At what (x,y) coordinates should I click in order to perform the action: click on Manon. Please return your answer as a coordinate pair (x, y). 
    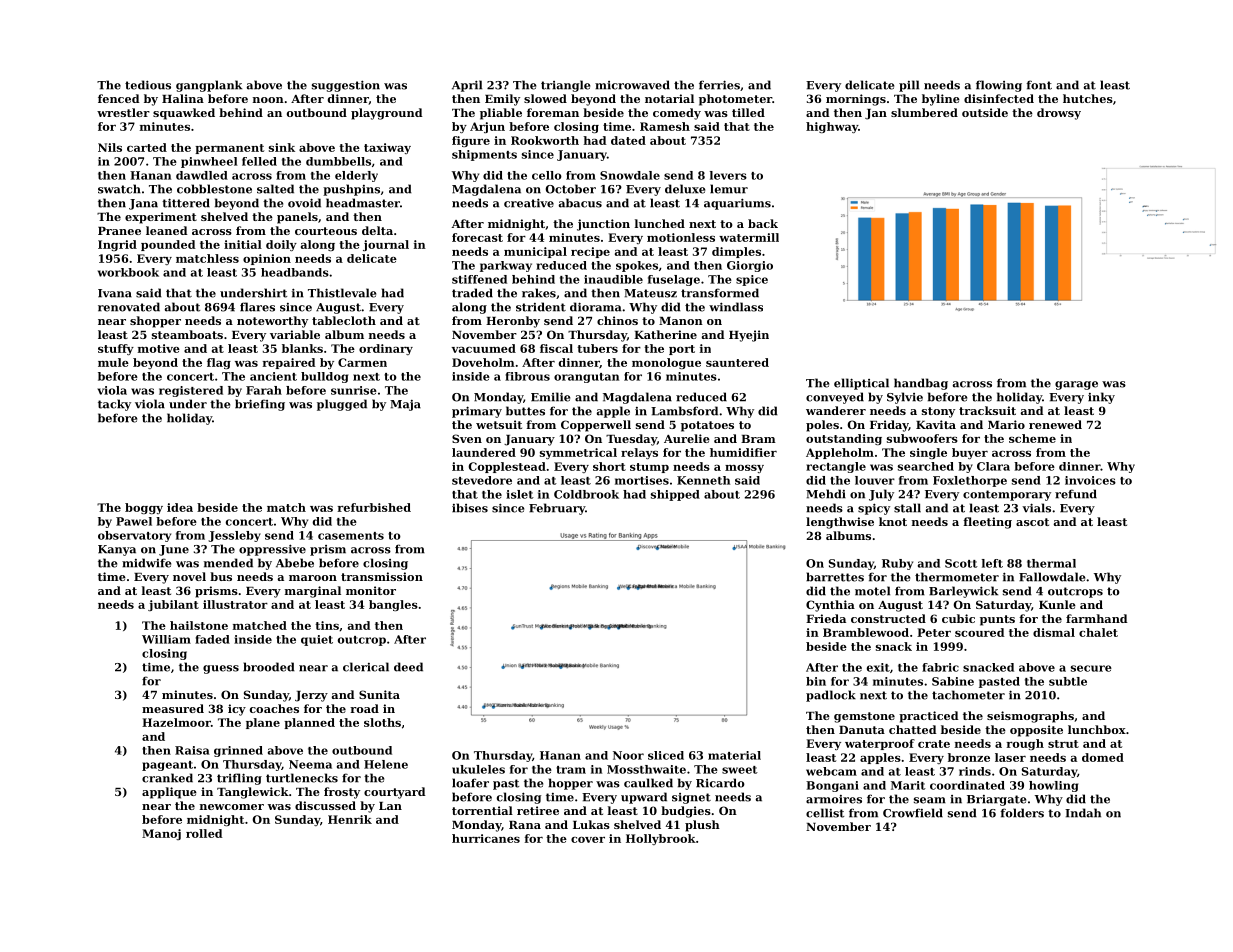
    Looking at the image, I should click on (681, 321).
